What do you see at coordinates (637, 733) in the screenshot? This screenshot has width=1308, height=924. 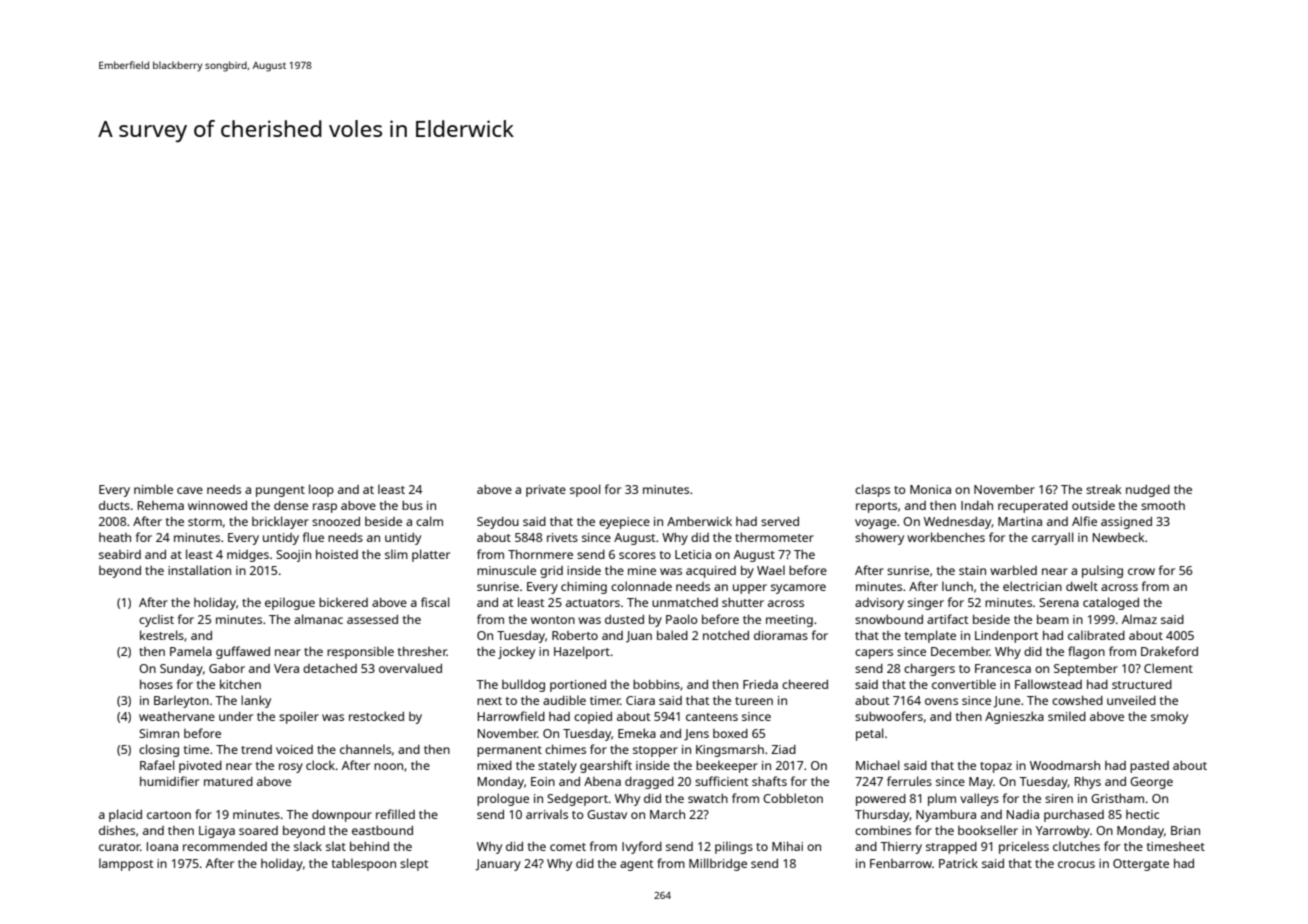 I see `Emeka` at bounding box center [637, 733].
